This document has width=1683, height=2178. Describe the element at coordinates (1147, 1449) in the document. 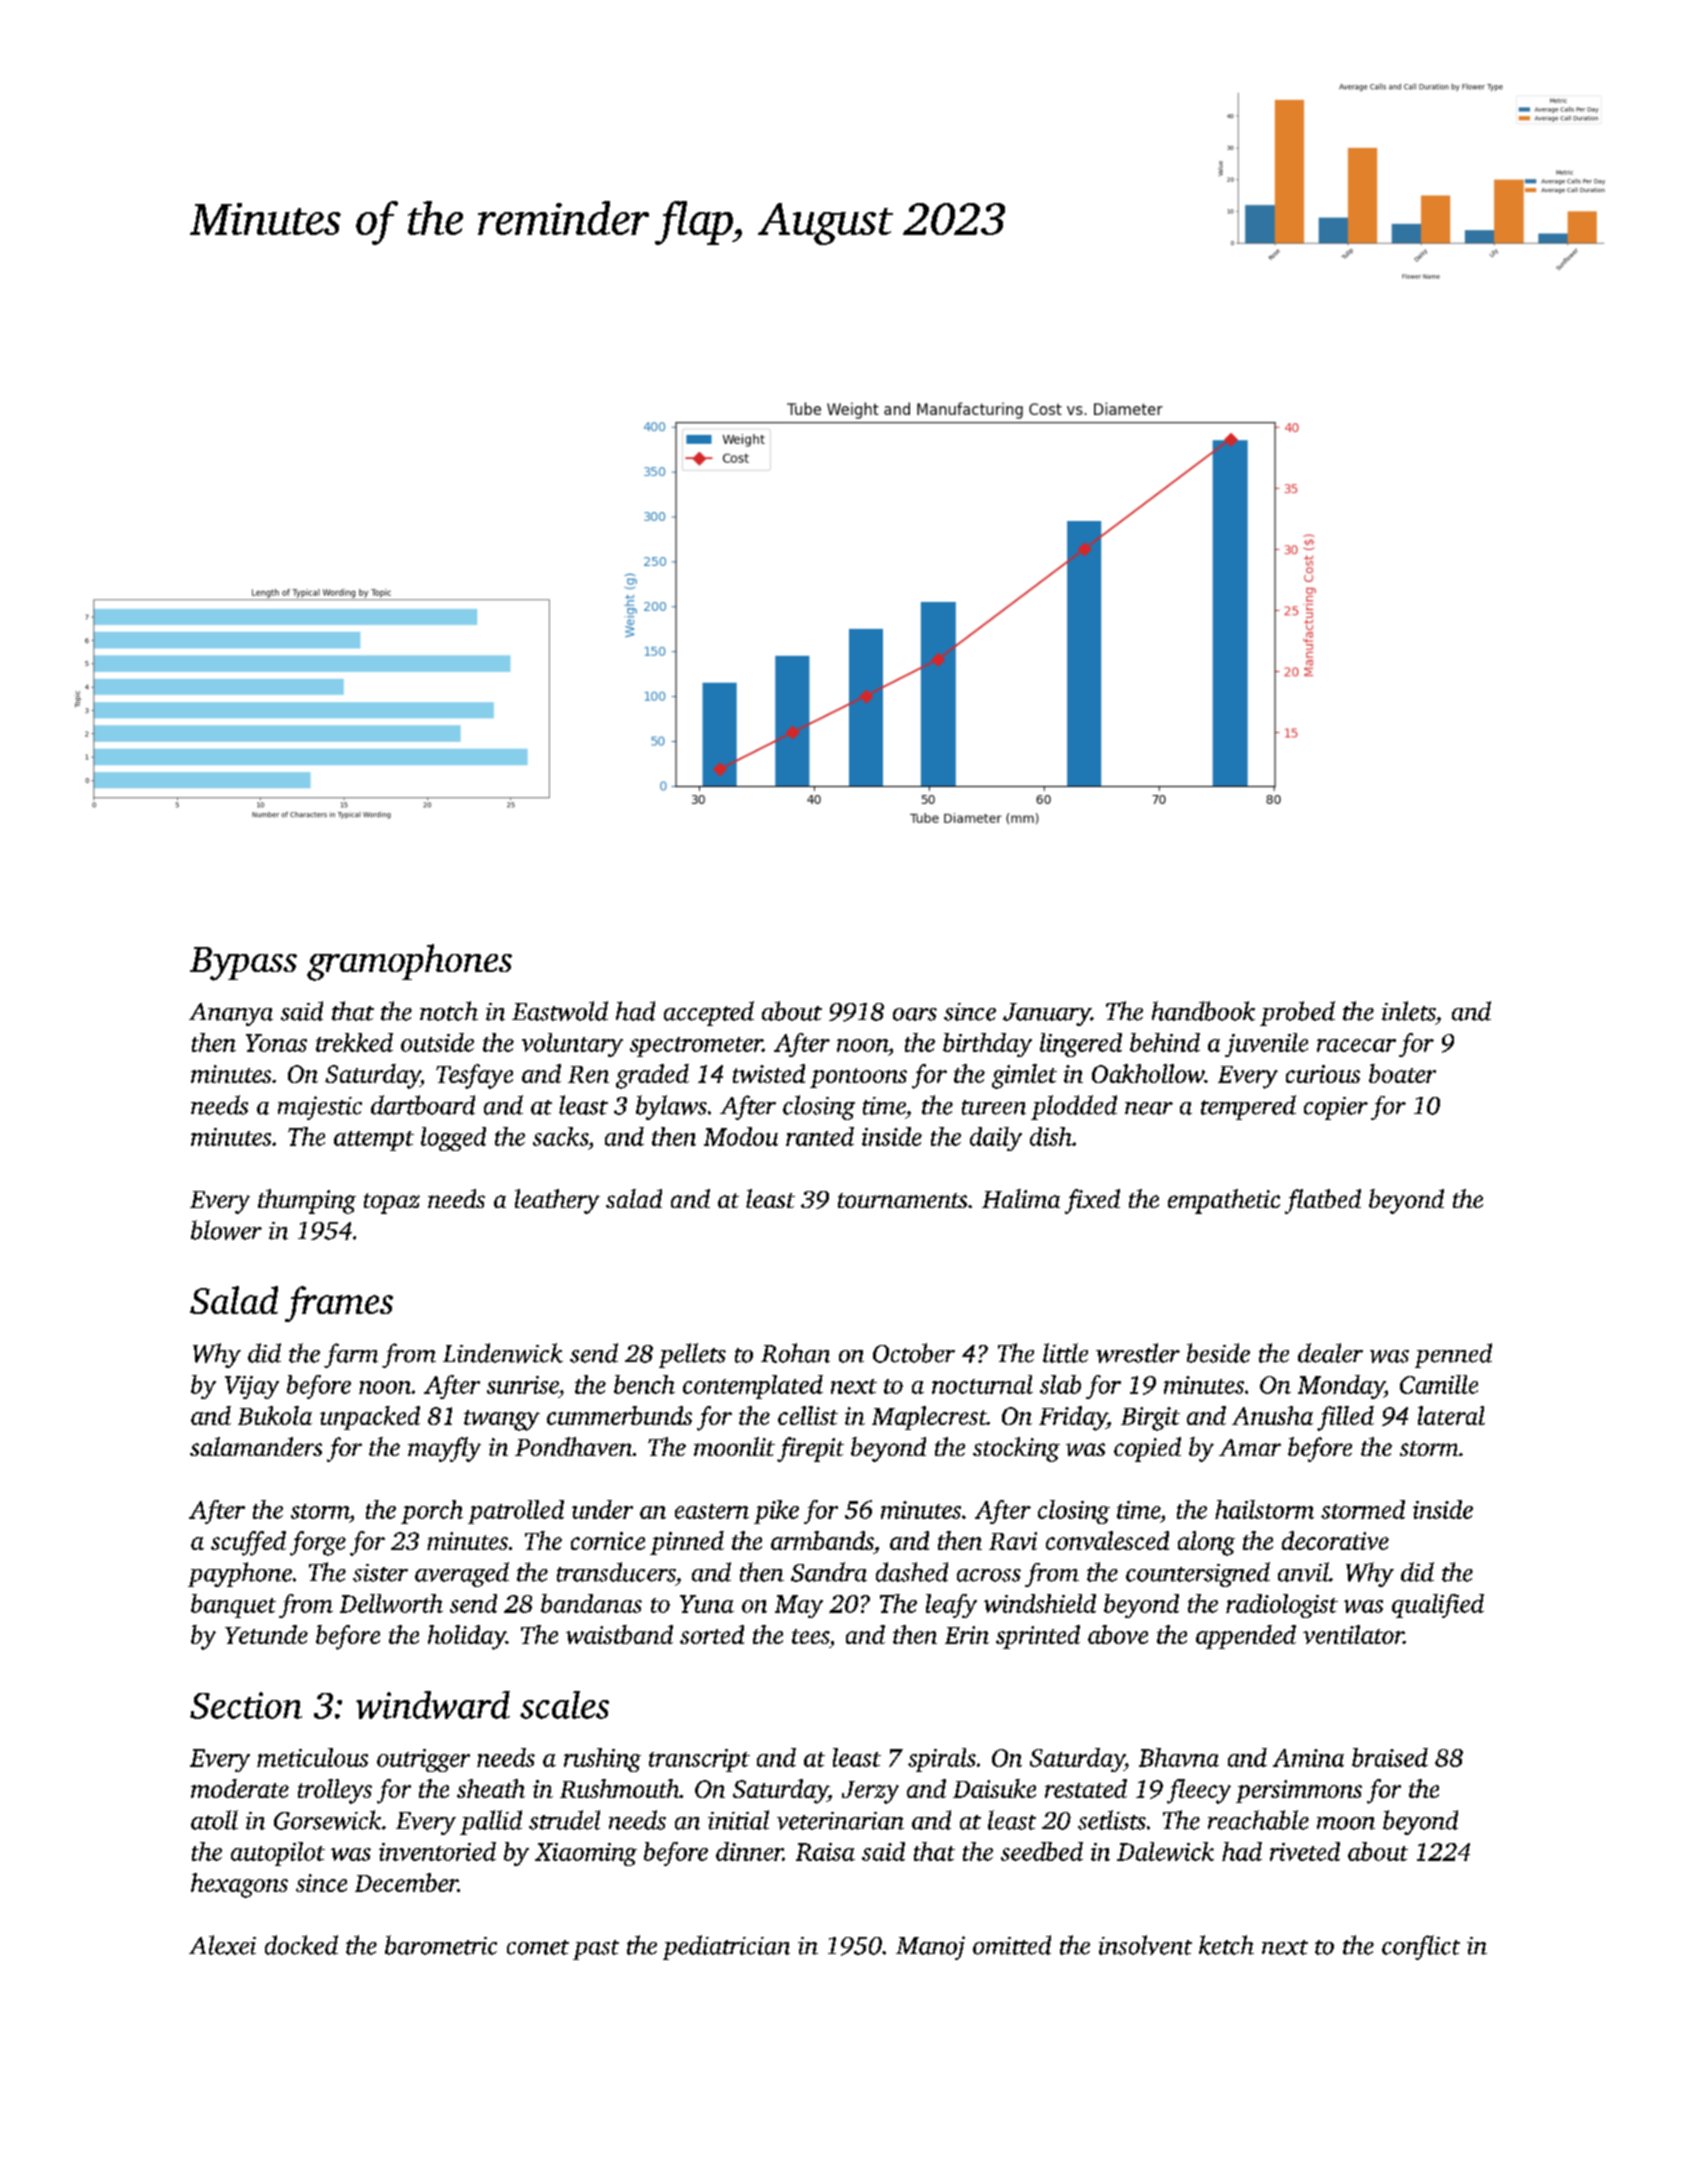

I see `copied` at that location.
